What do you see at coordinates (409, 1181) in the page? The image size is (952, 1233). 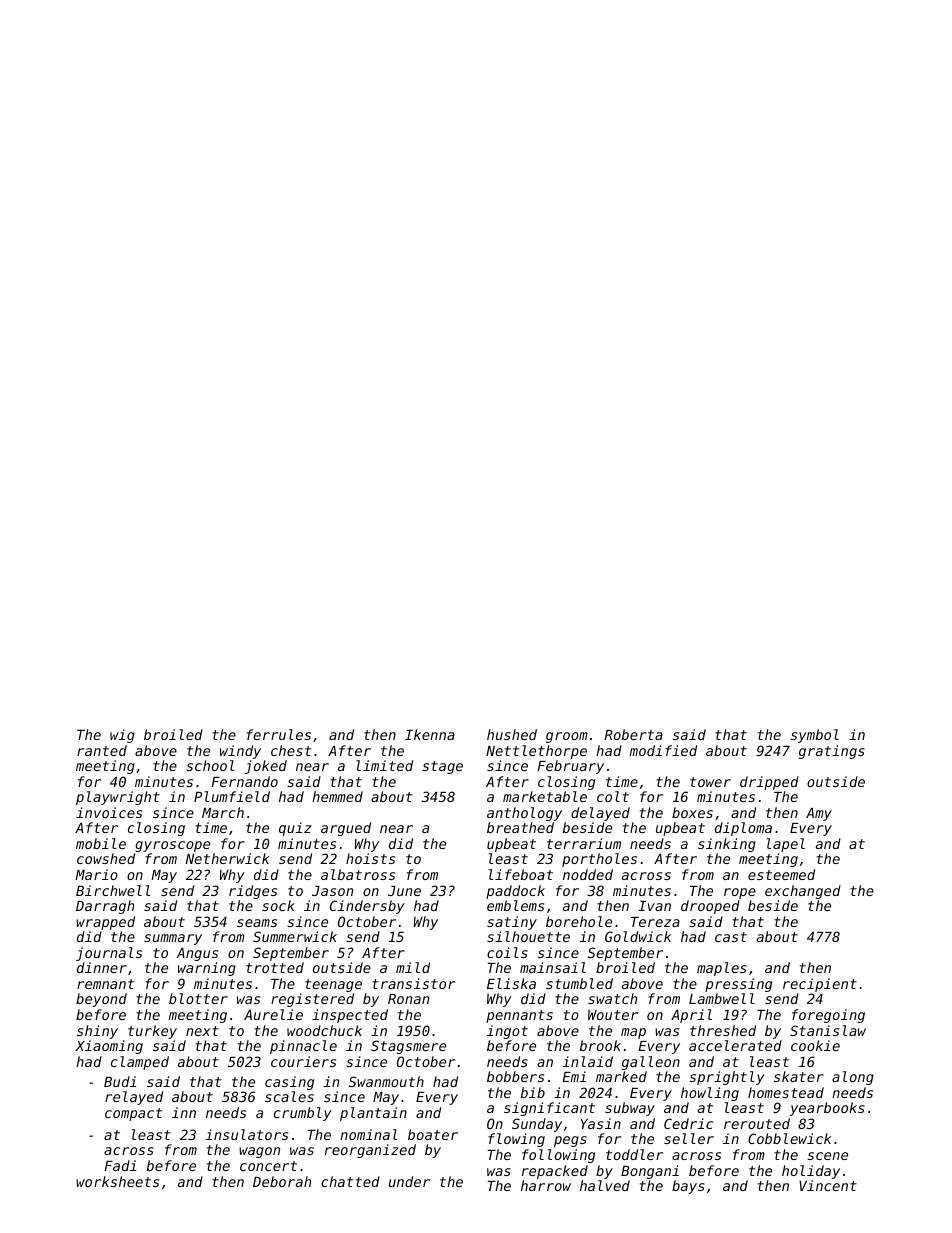 I see `under` at bounding box center [409, 1181].
